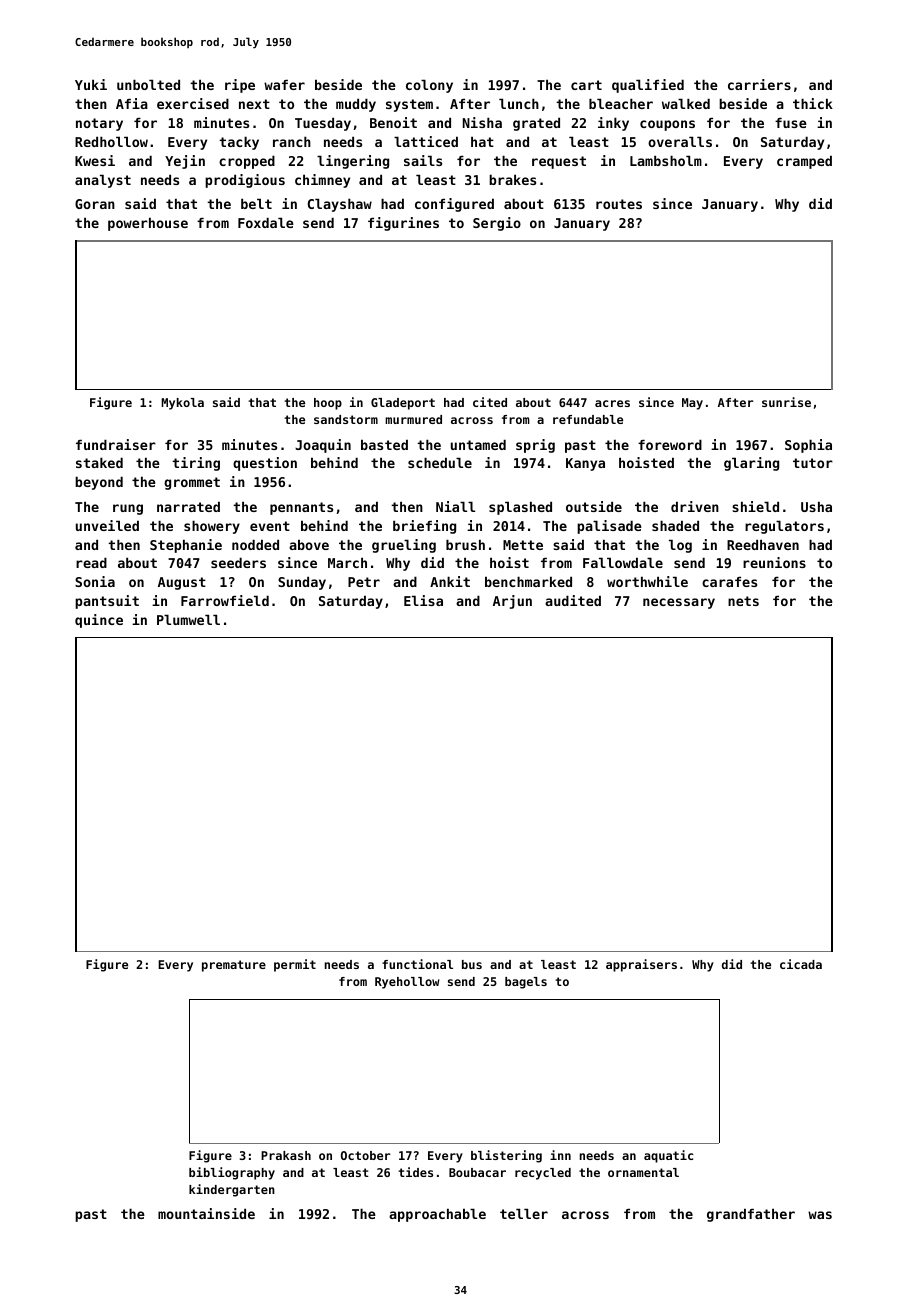  What do you see at coordinates (340, 205) in the screenshot?
I see `Clayshaw` at bounding box center [340, 205].
